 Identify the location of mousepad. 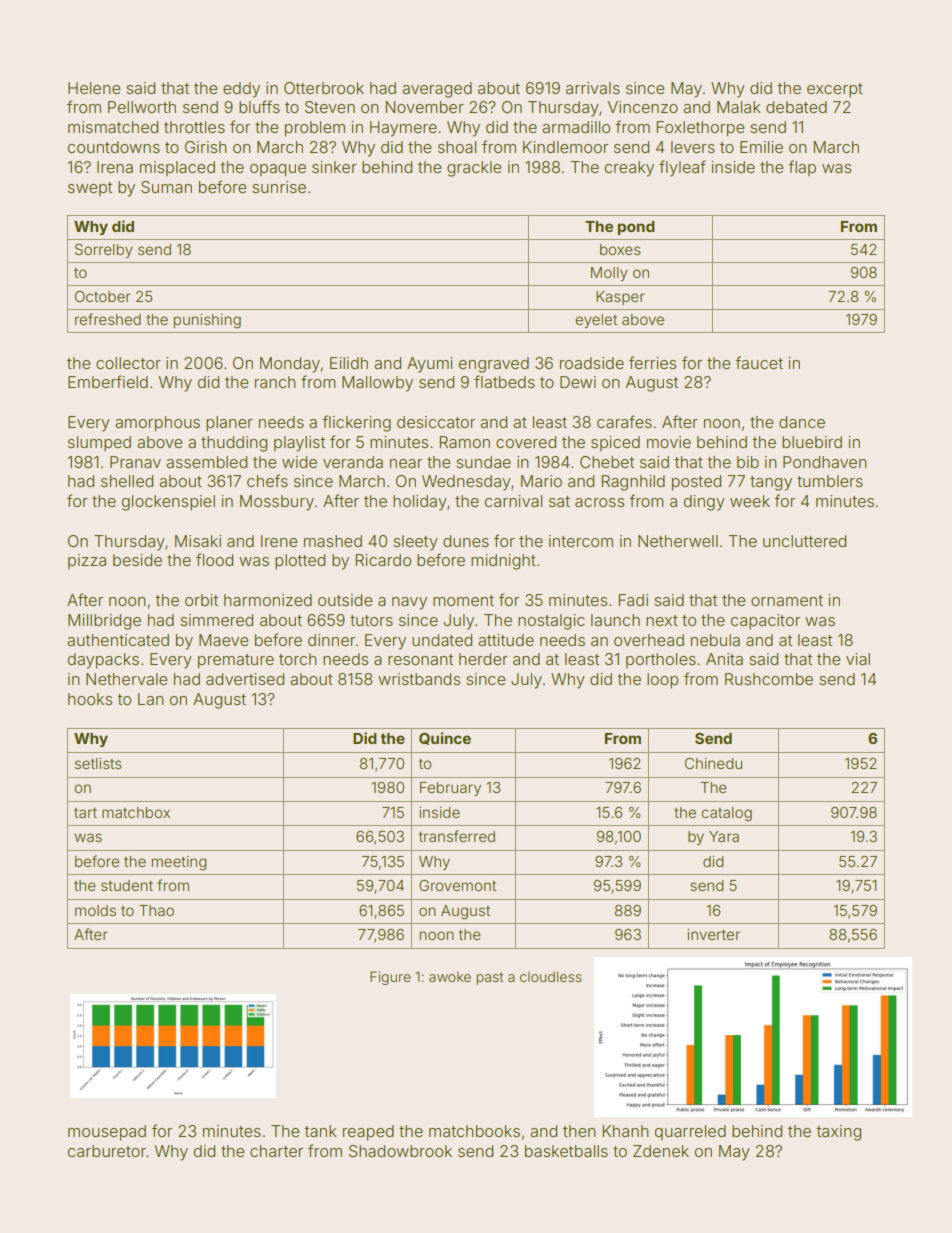
(107, 1133).
